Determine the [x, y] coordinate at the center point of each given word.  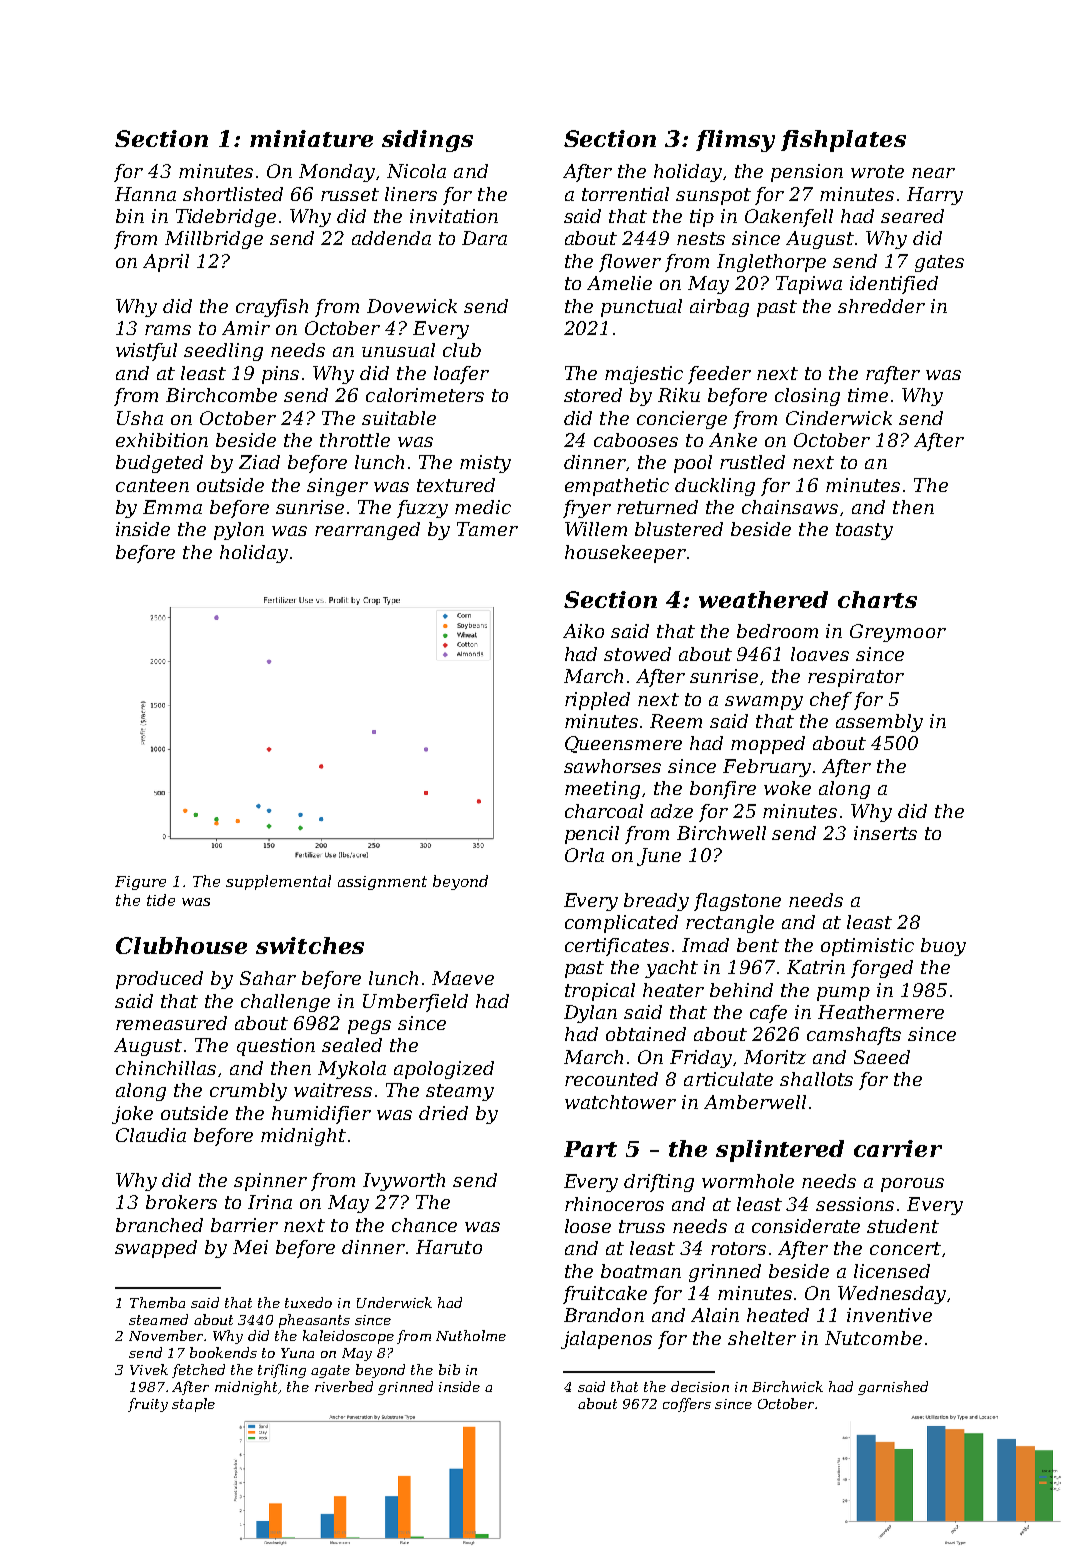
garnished [893, 1388]
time [868, 395]
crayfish [272, 308]
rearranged [367, 531]
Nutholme [471, 1335]
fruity [148, 1405]
